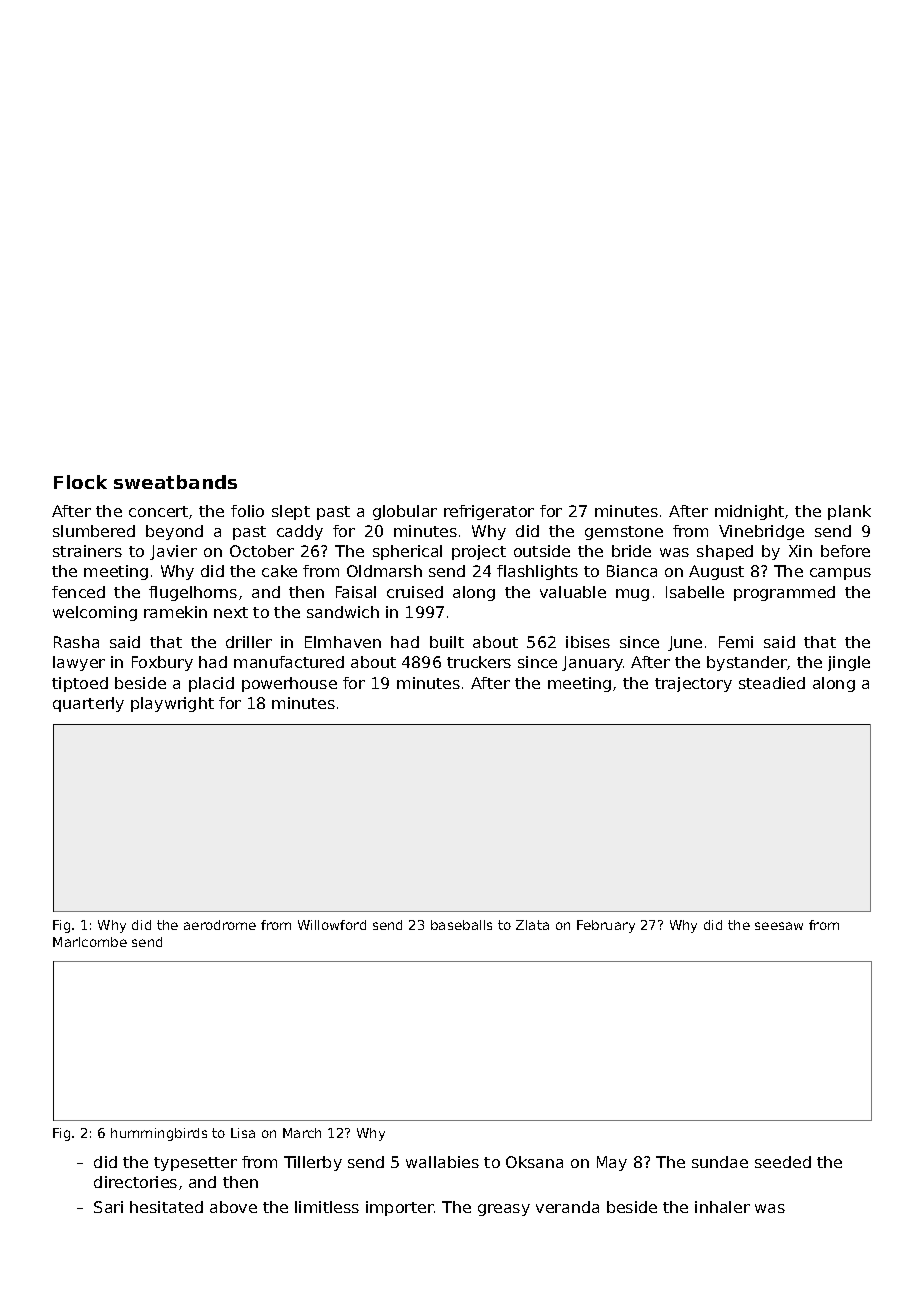  Describe the element at coordinates (343, 642) in the page. I see `Elmhaven` at that location.
